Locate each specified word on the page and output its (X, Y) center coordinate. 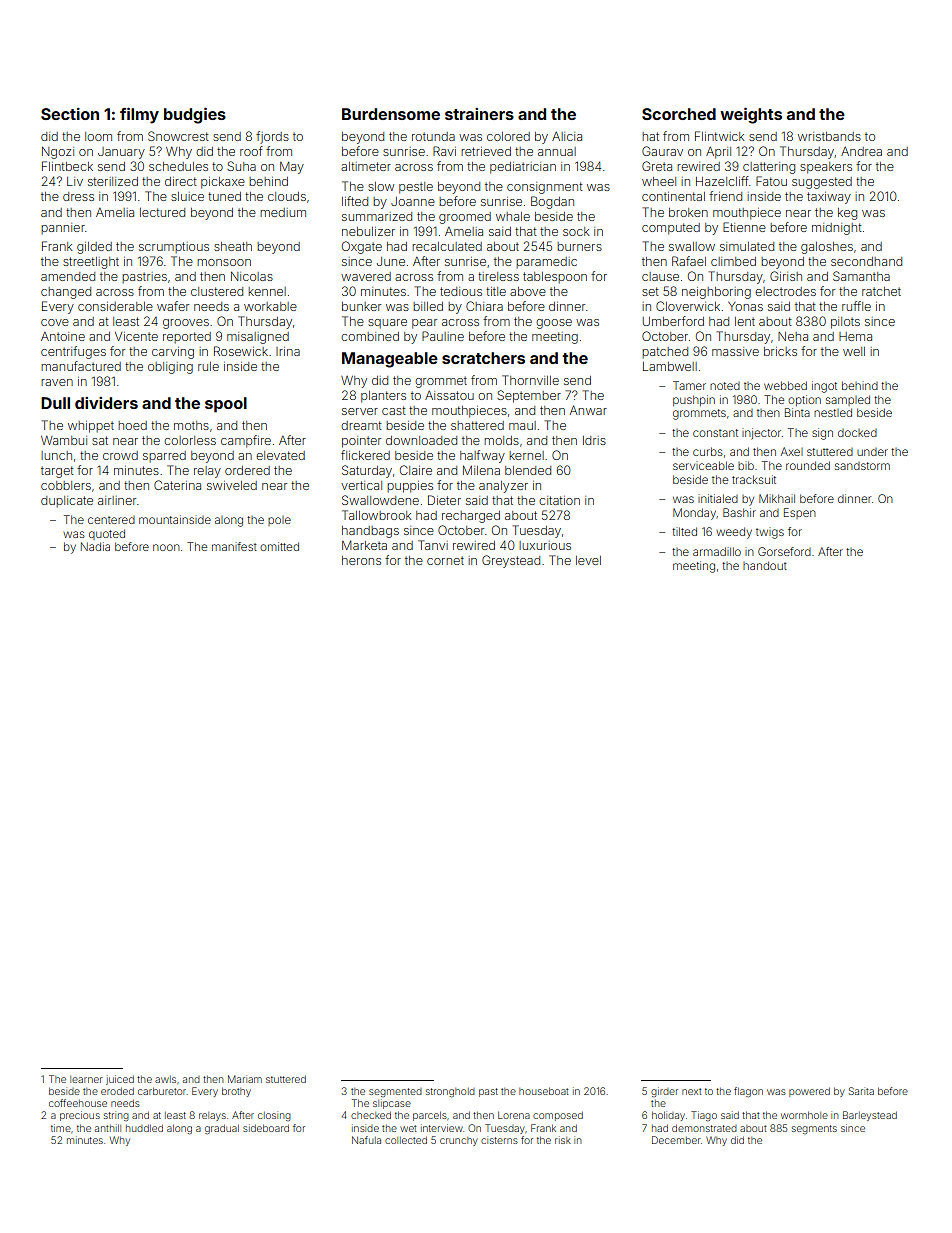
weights (751, 115)
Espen (800, 513)
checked (371, 1115)
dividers (106, 403)
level (588, 560)
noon (166, 547)
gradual (222, 1129)
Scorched (679, 114)
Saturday (367, 471)
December (676, 1140)
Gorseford (784, 551)
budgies (195, 115)
